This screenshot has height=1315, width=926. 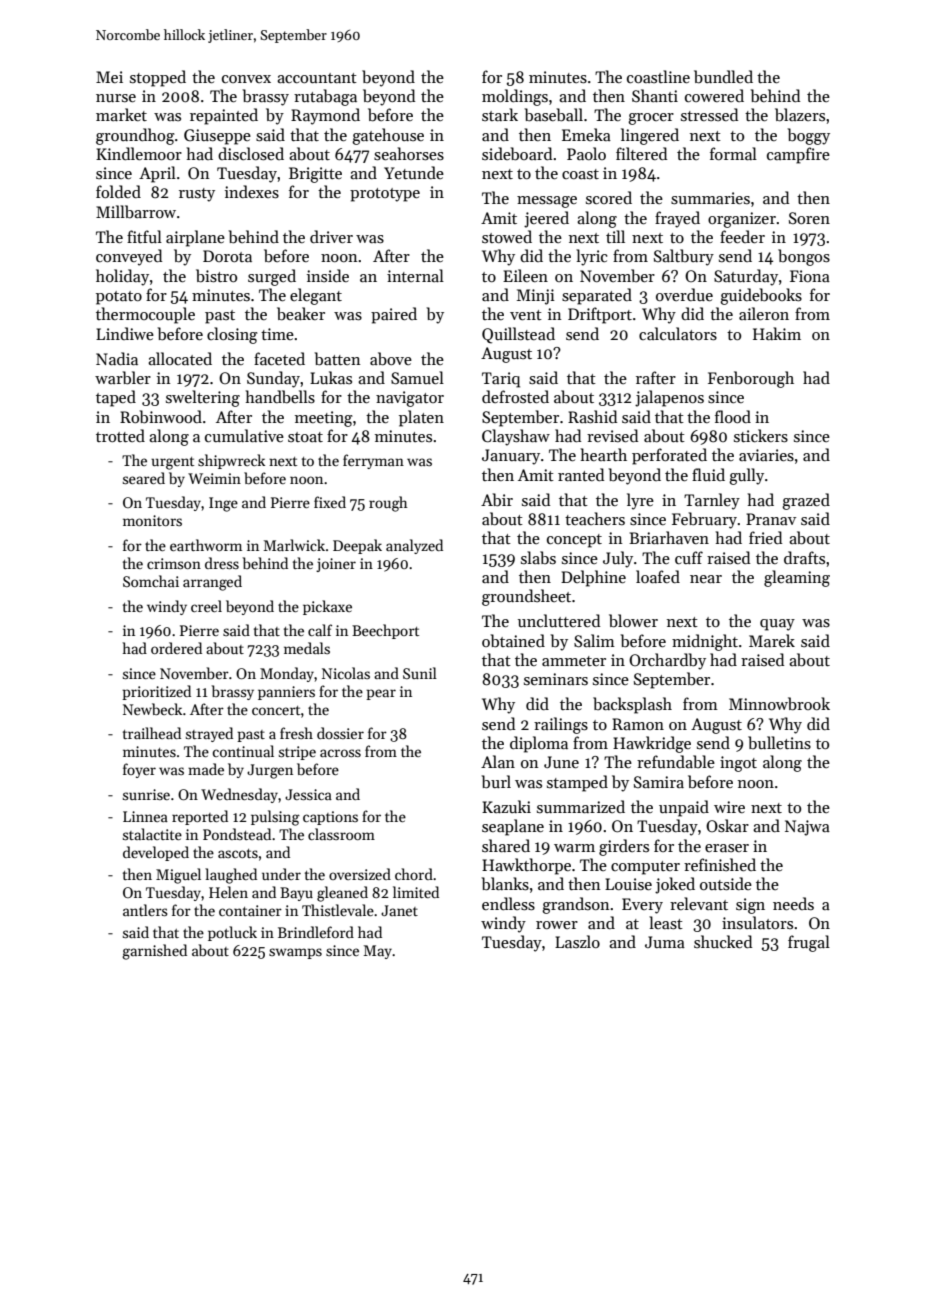 I want to click on moldings, so click(x=515, y=97).
